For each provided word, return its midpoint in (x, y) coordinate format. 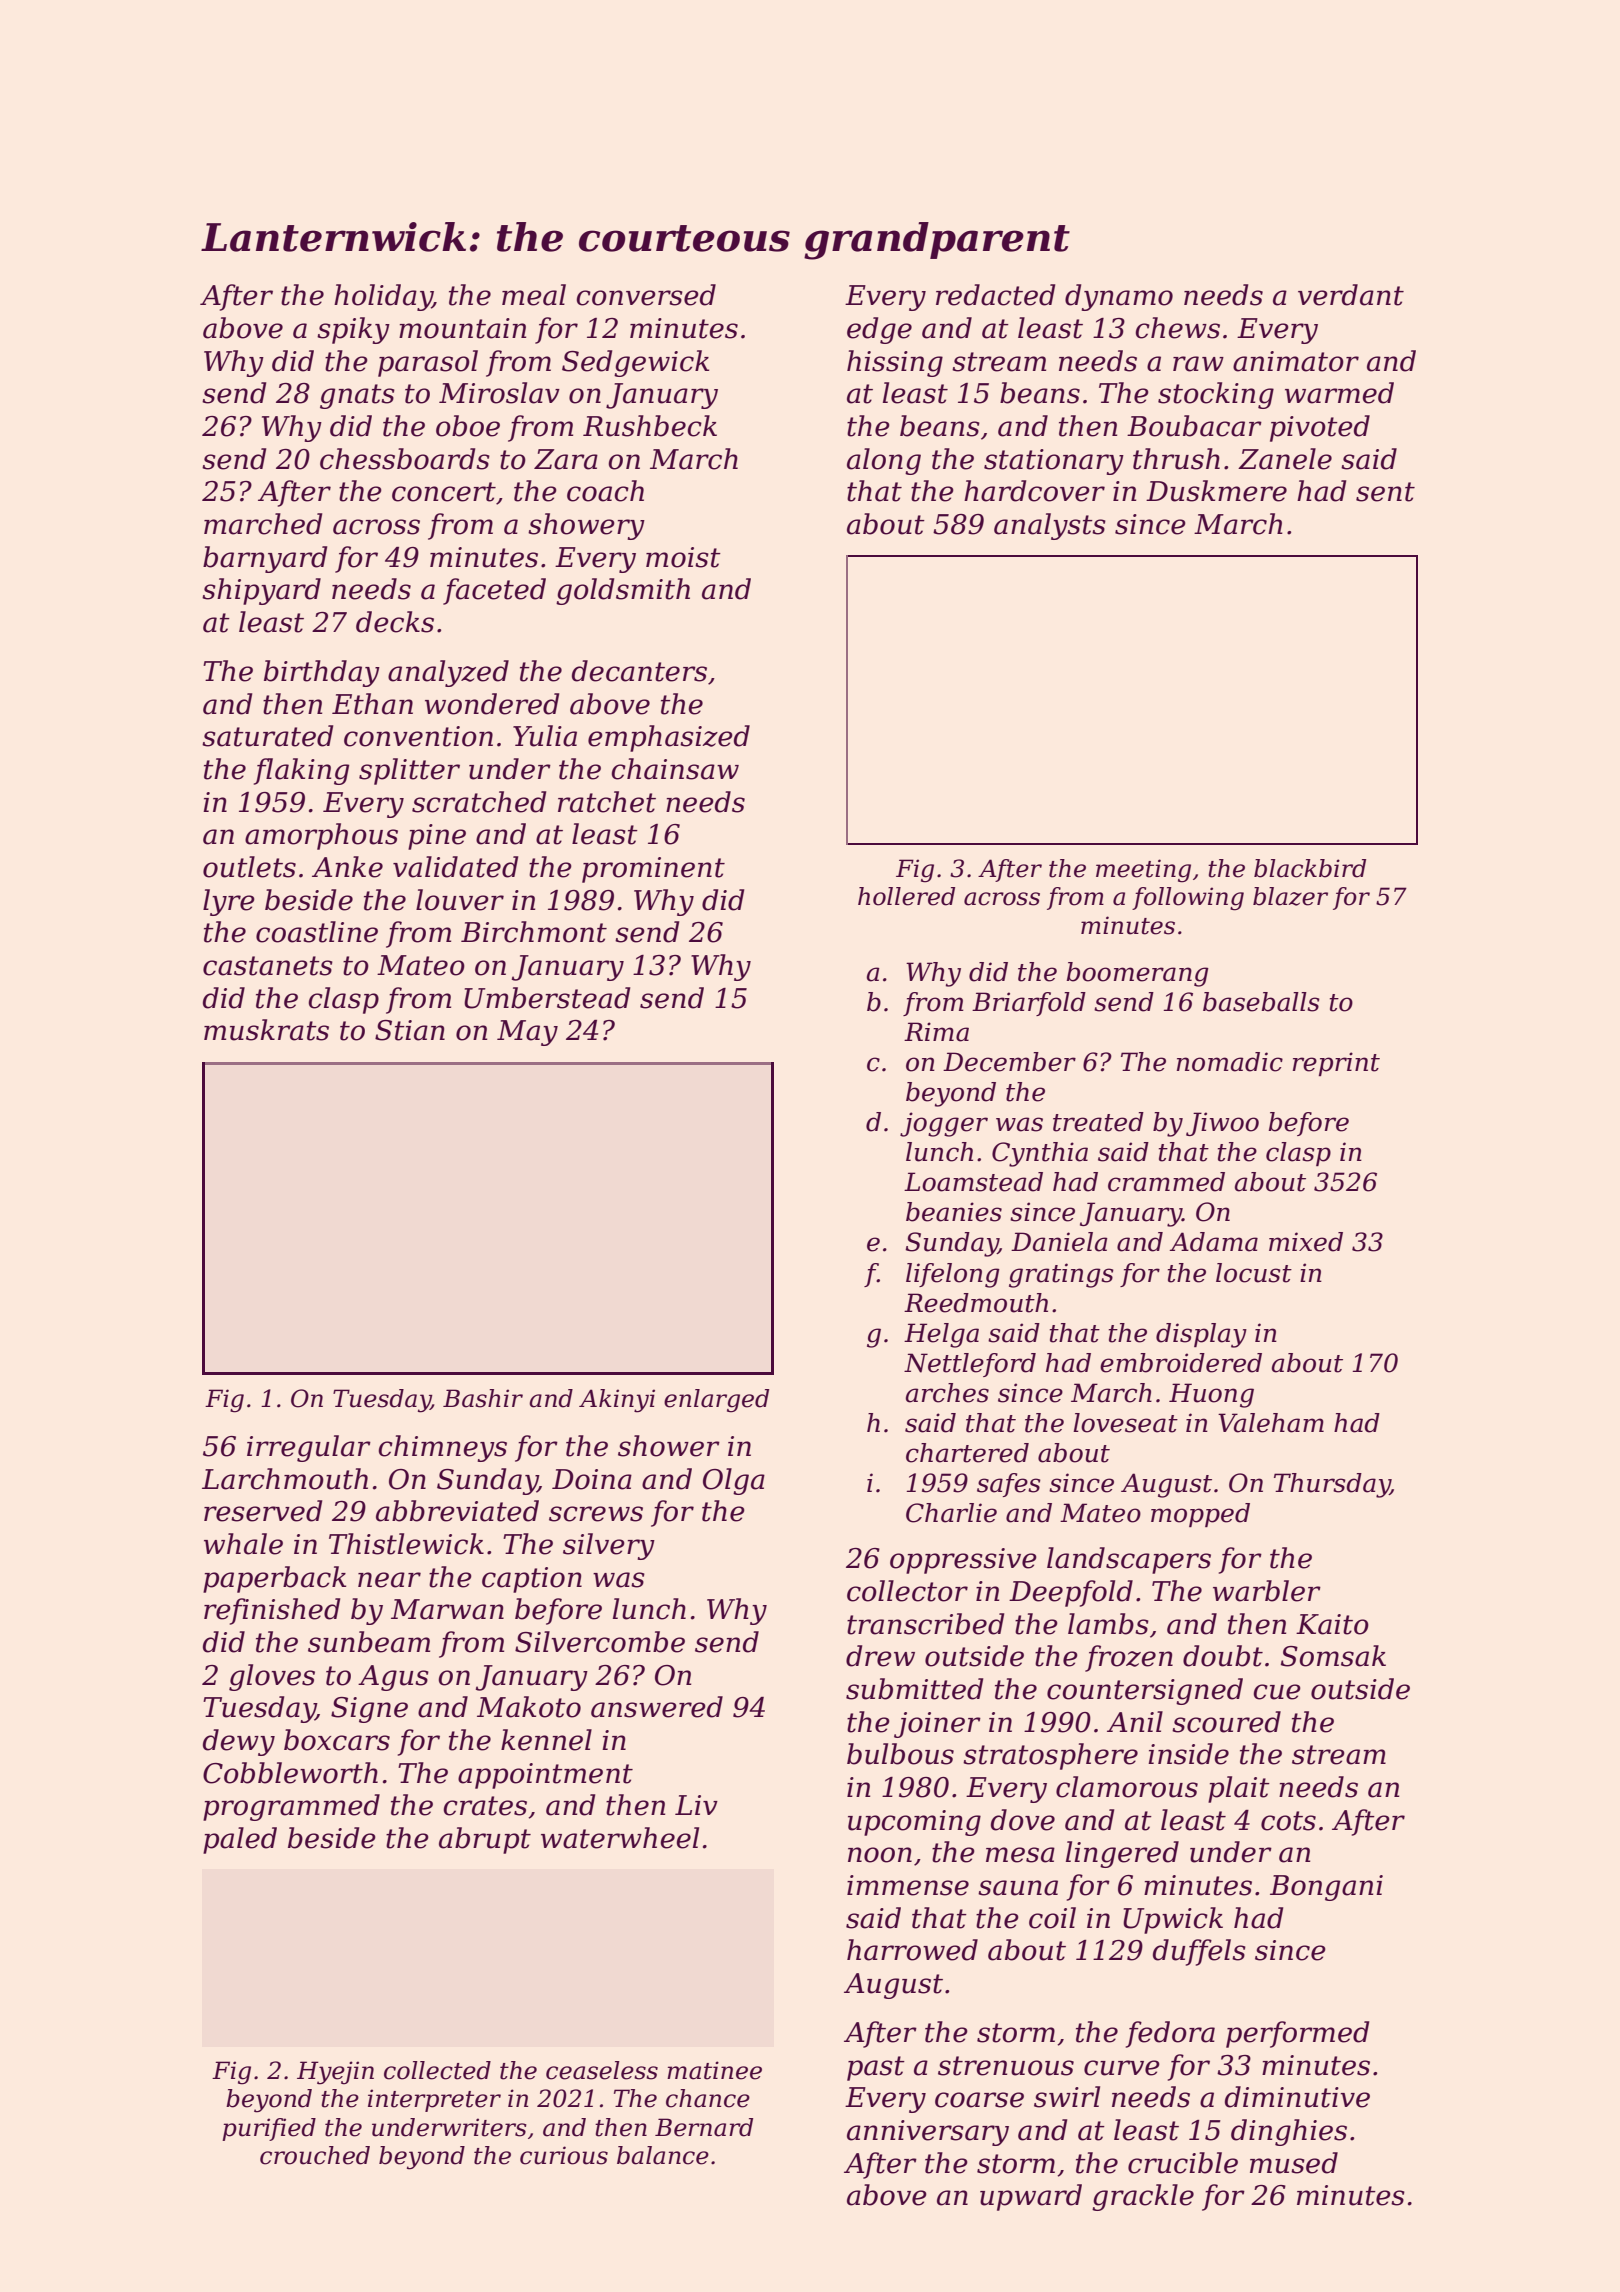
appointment (545, 1776)
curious (564, 2155)
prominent (653, 870)
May (527, 1033)
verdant (1351, 295)
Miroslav (499, 393)
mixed (1306, 1242)
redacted (995, 295)
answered (657, 1707)
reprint (1336, 1064)
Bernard (704, 2127)
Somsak (1333, 1656)
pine (437, 837)
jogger (944, 1124)
